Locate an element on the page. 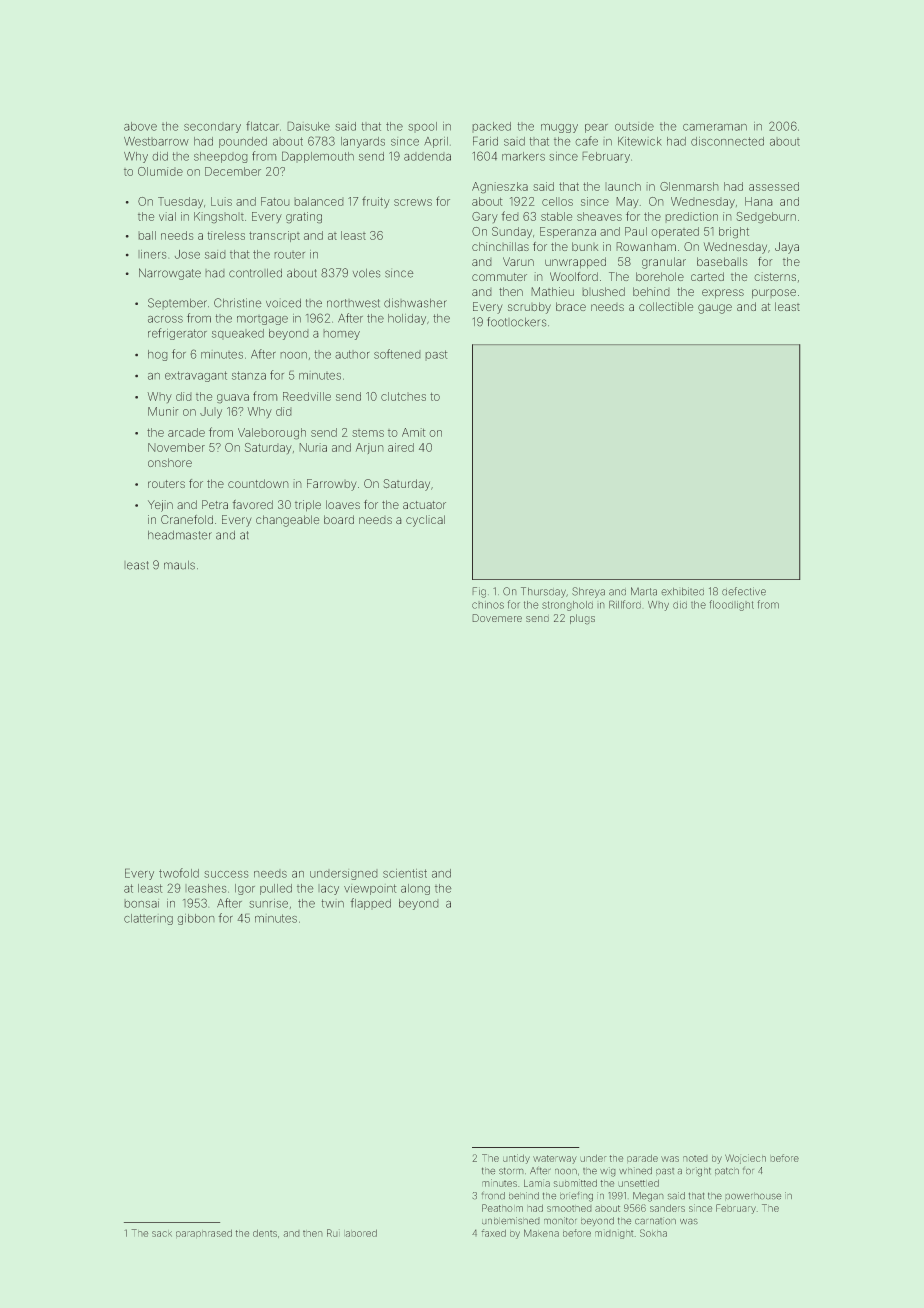 The width and height of the image is (924, 1308). Rillford is located at coordinates (625, 604).
